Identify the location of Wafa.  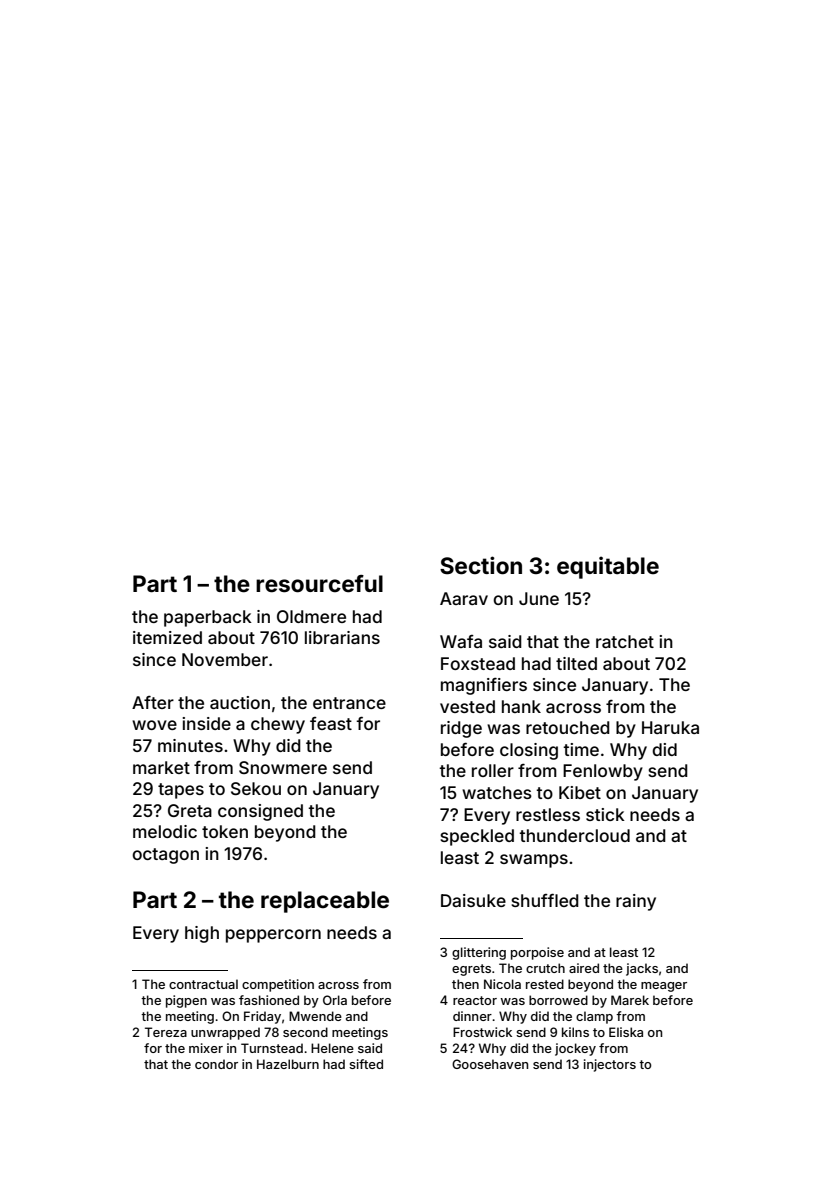
(461, 641).
